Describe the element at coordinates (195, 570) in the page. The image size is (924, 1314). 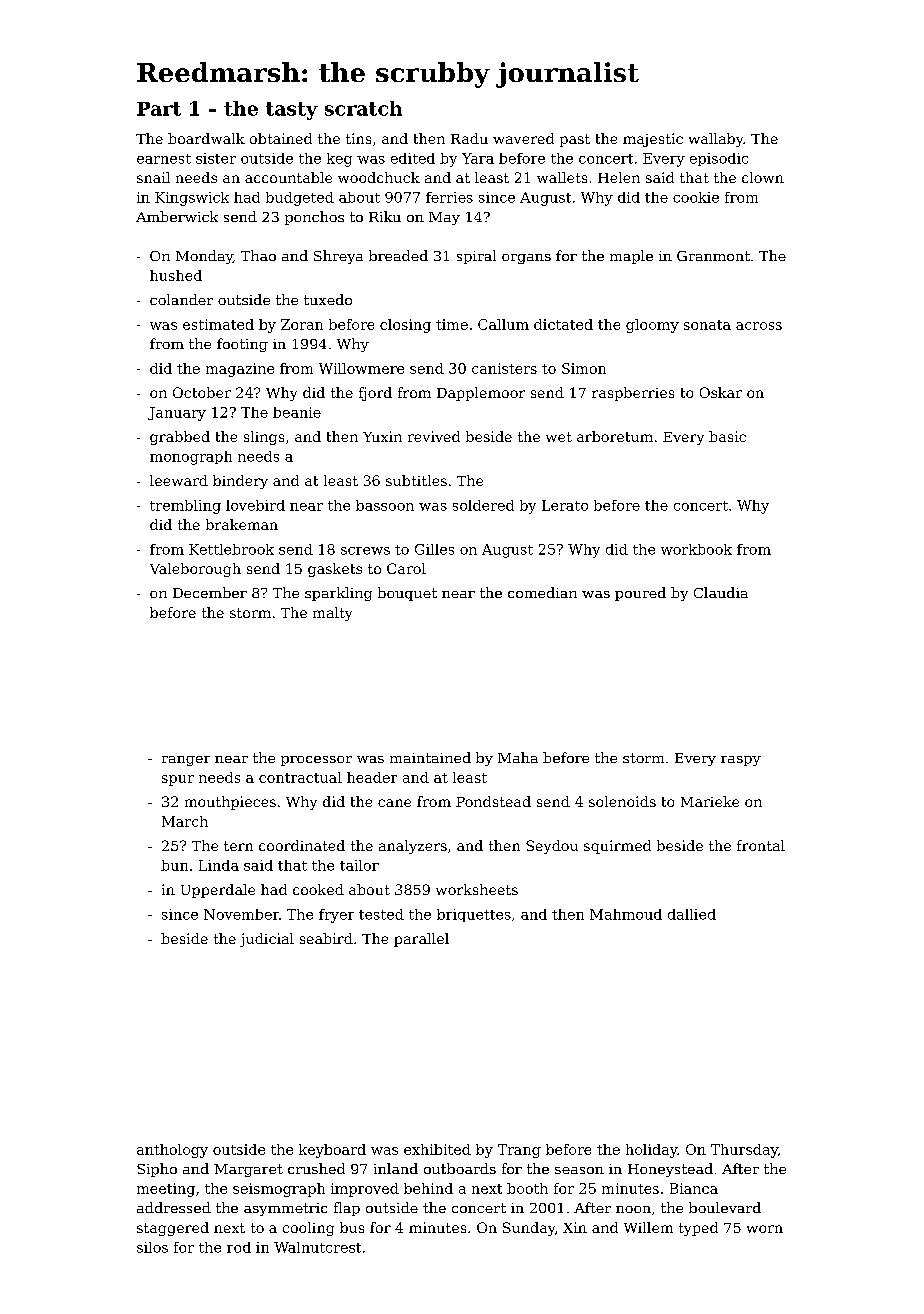
I see `Valeborough` at that location.
